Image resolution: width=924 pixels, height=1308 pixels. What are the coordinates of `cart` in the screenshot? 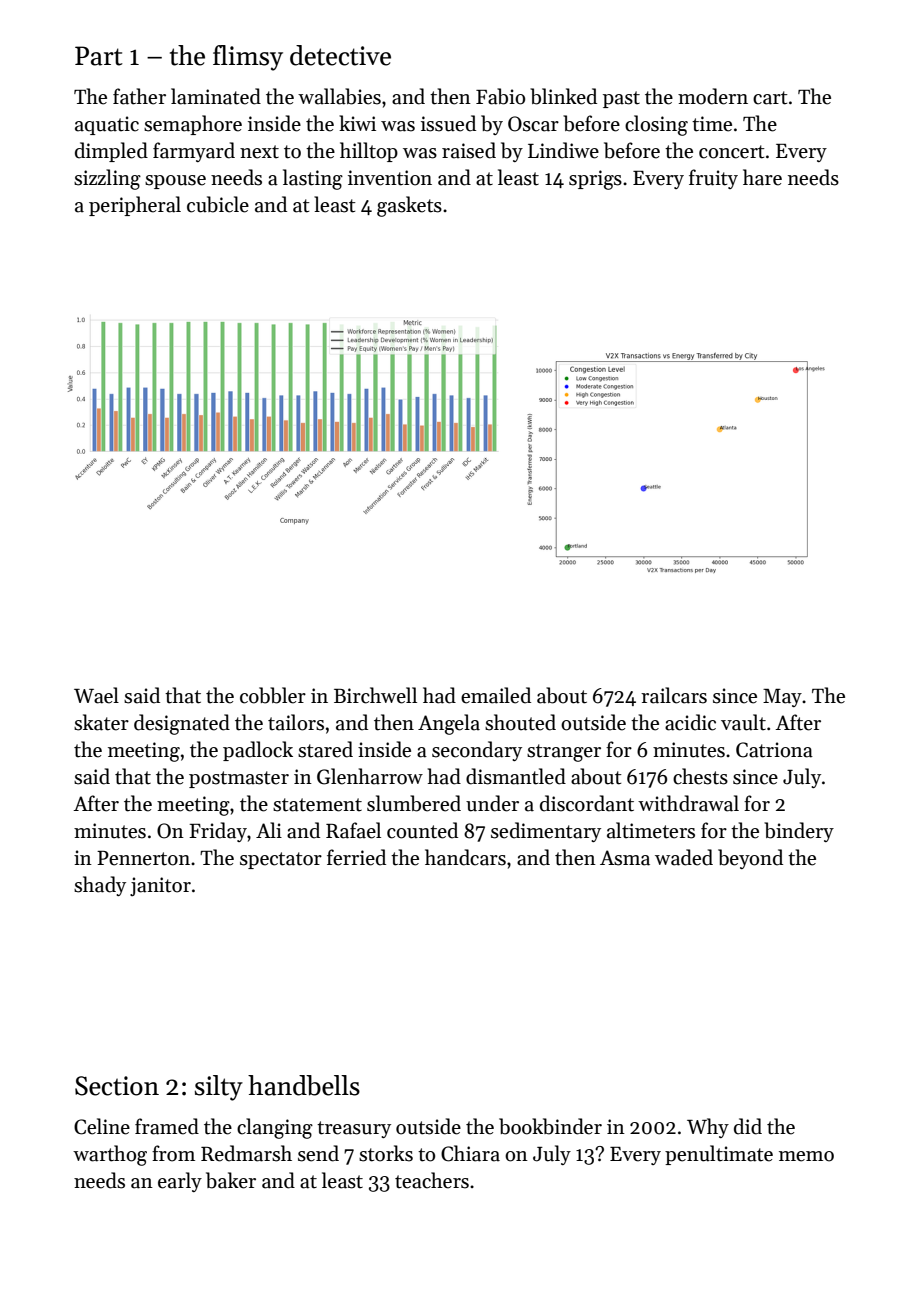 It's located at (770, 98).
